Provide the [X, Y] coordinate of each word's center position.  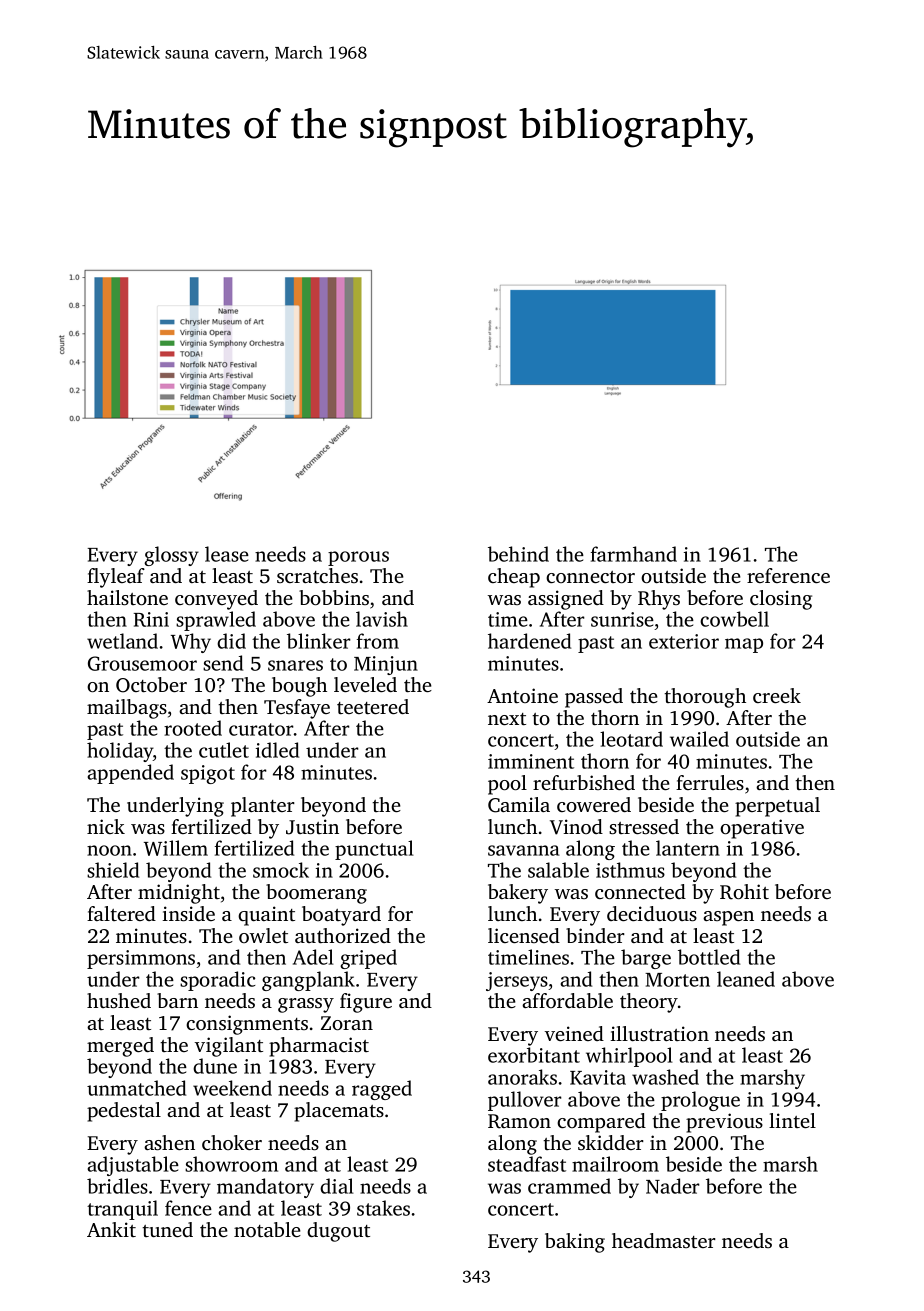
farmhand [634, 554]
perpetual [777, 807]
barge [646, 959]
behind [518, 554]
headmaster [664, 1240]
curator [261, 729]
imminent [531, 761]
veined [574, 1033]
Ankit [111, 1229]
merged [120, 1047]
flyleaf [116, 578]
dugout [338, 1232]
